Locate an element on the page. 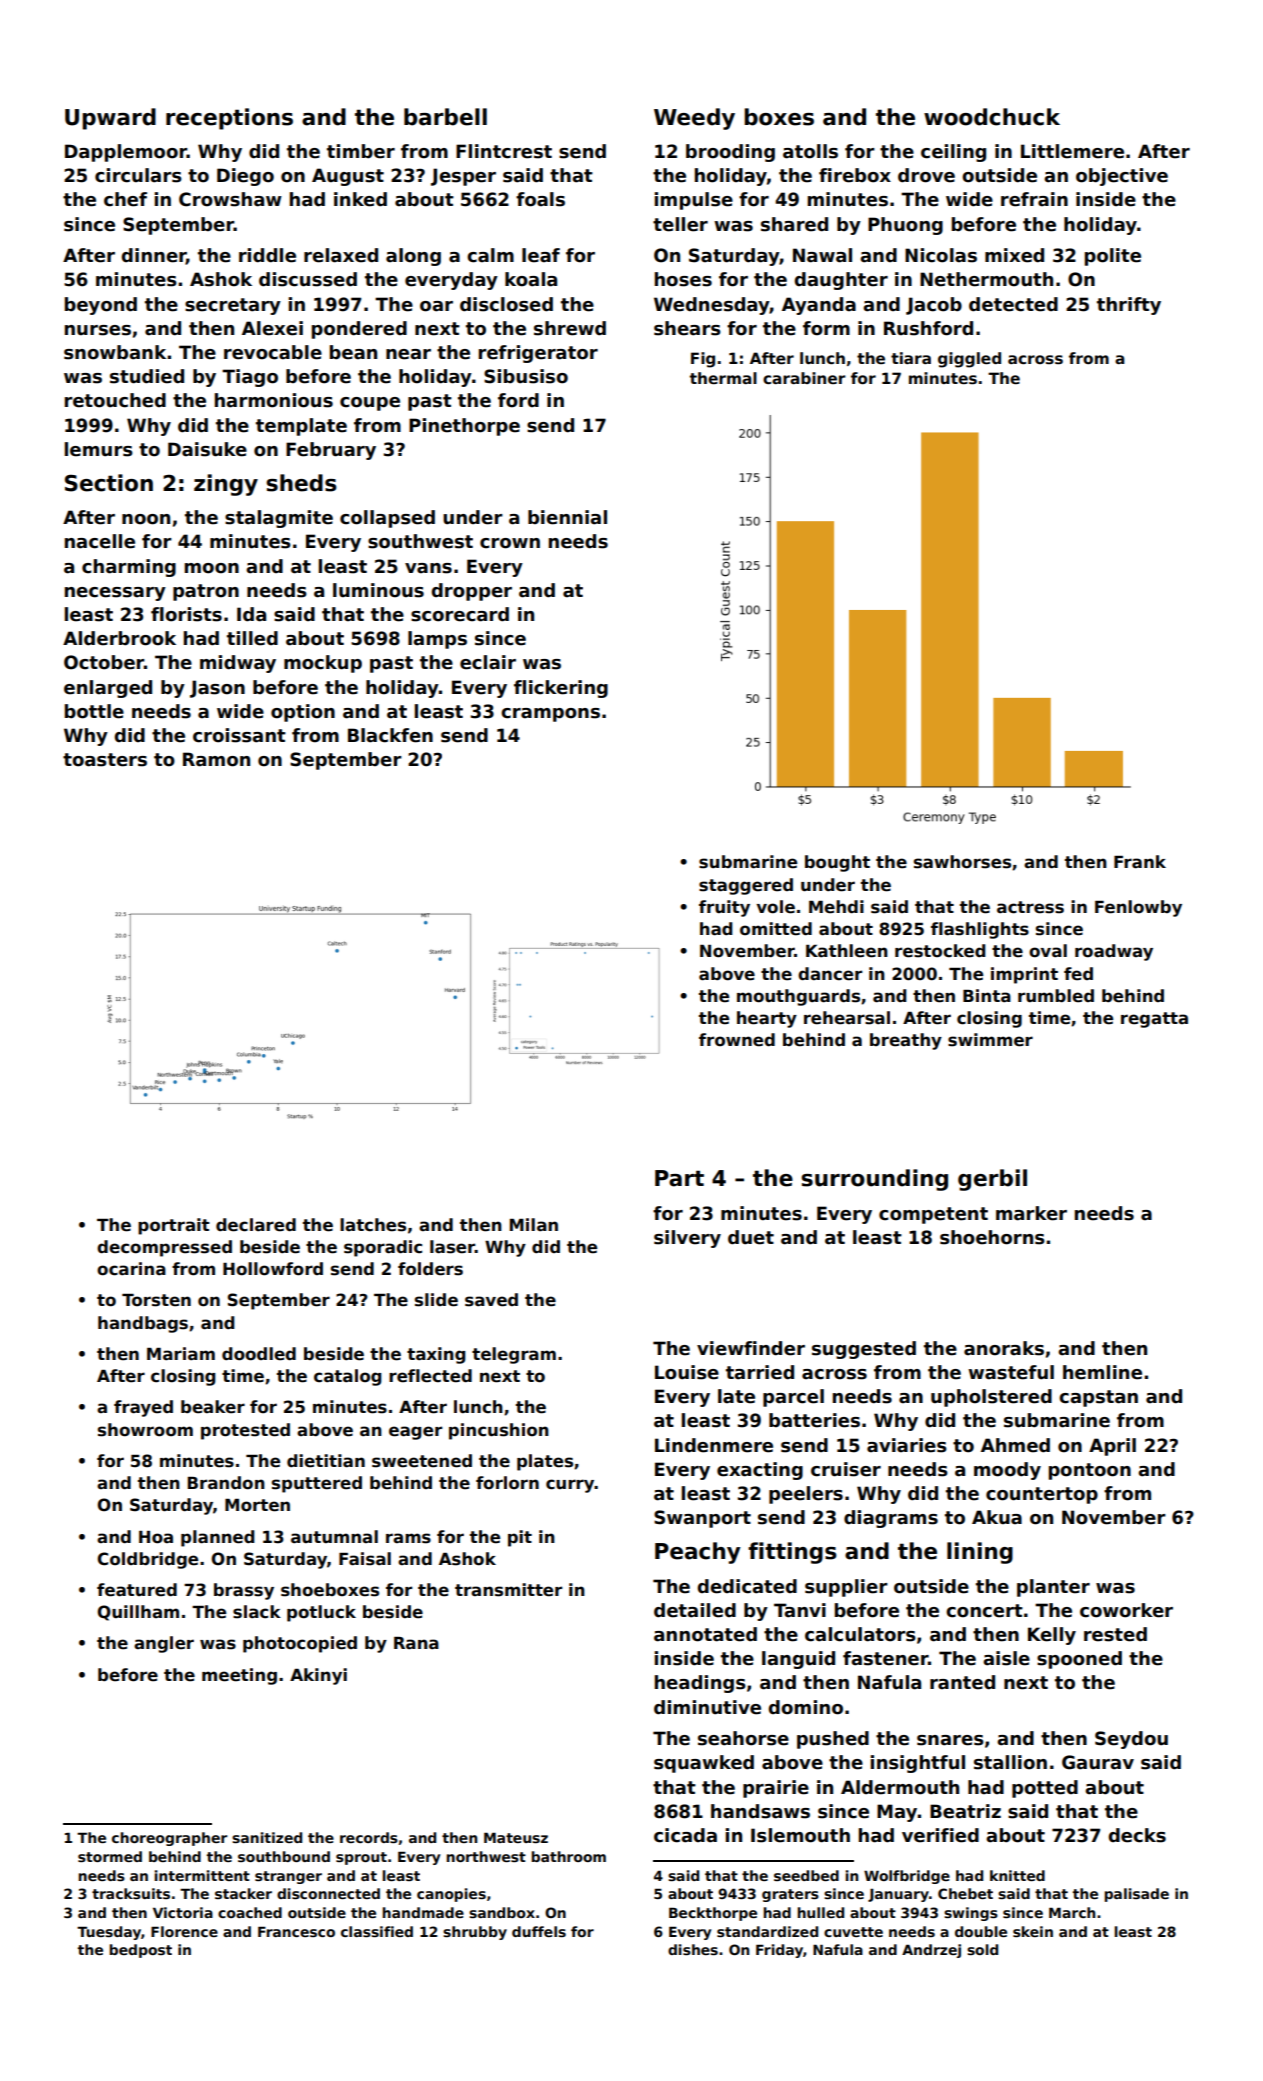 This document has height=2081, width=1263. slide is located at coordinates (436, 1300).
